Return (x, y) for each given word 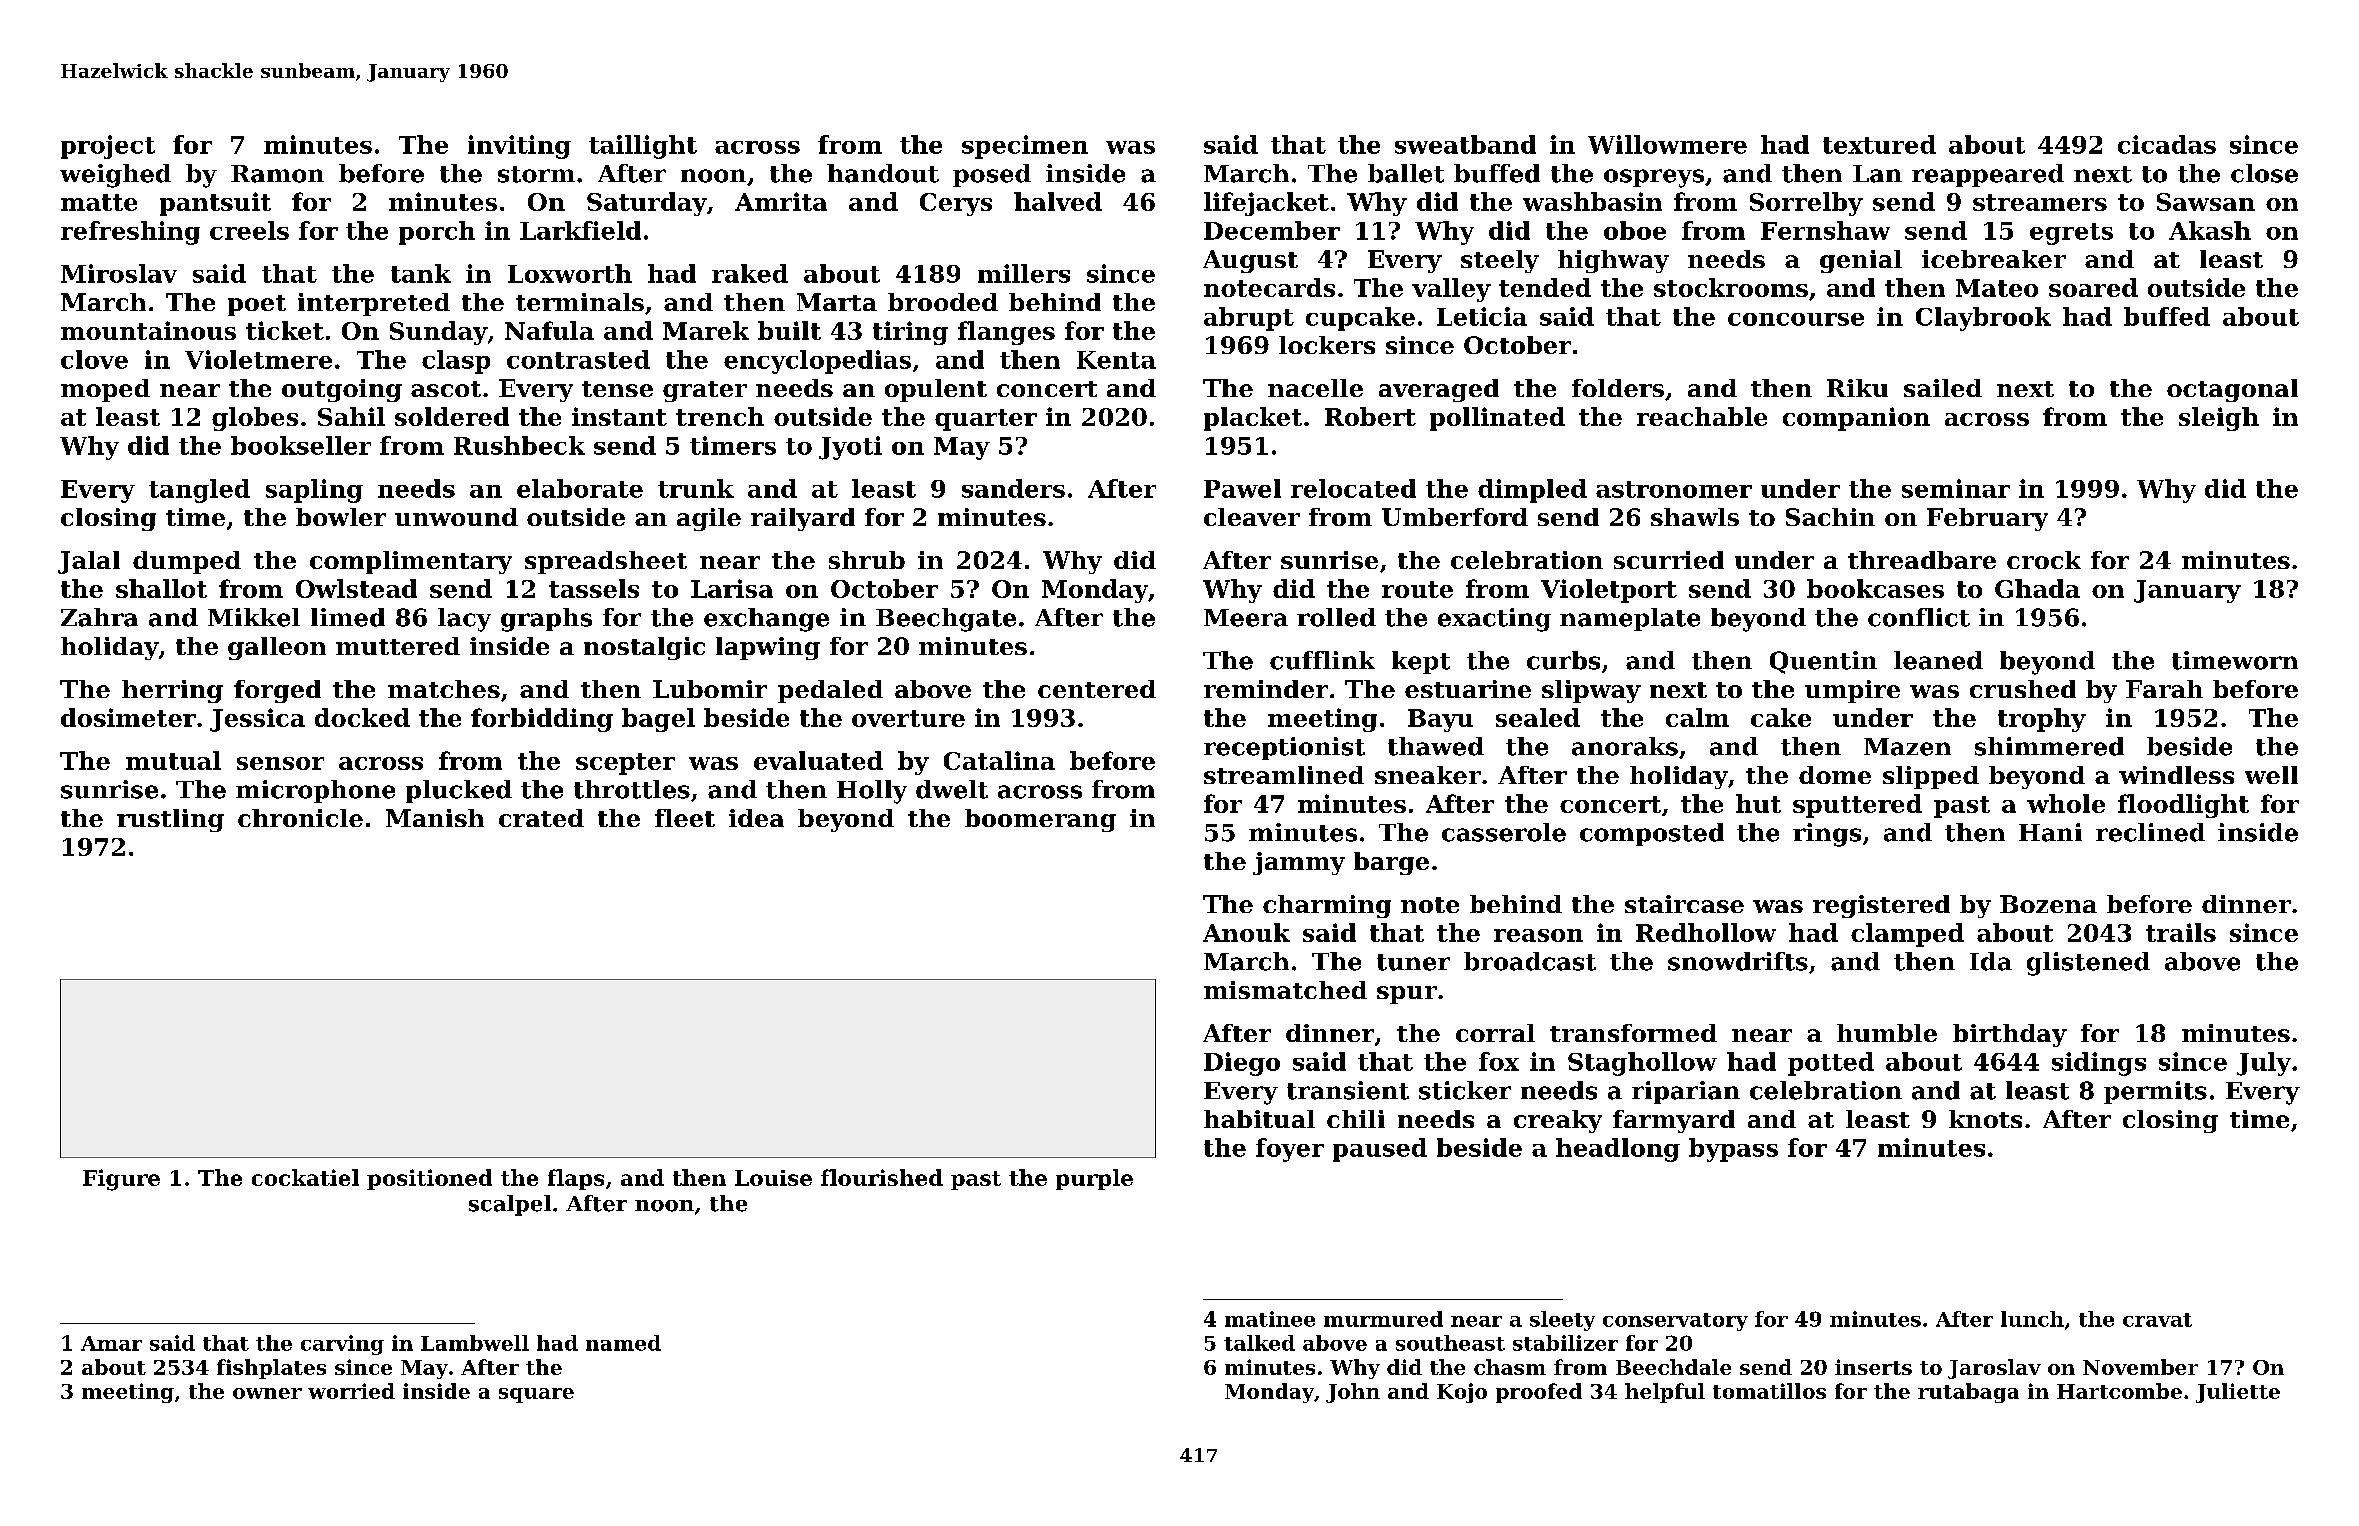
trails (2181, 932)
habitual (1259, 1119)
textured (1879, 144)
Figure (121, 1180)
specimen (1025, 147)
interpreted (374, 304)
